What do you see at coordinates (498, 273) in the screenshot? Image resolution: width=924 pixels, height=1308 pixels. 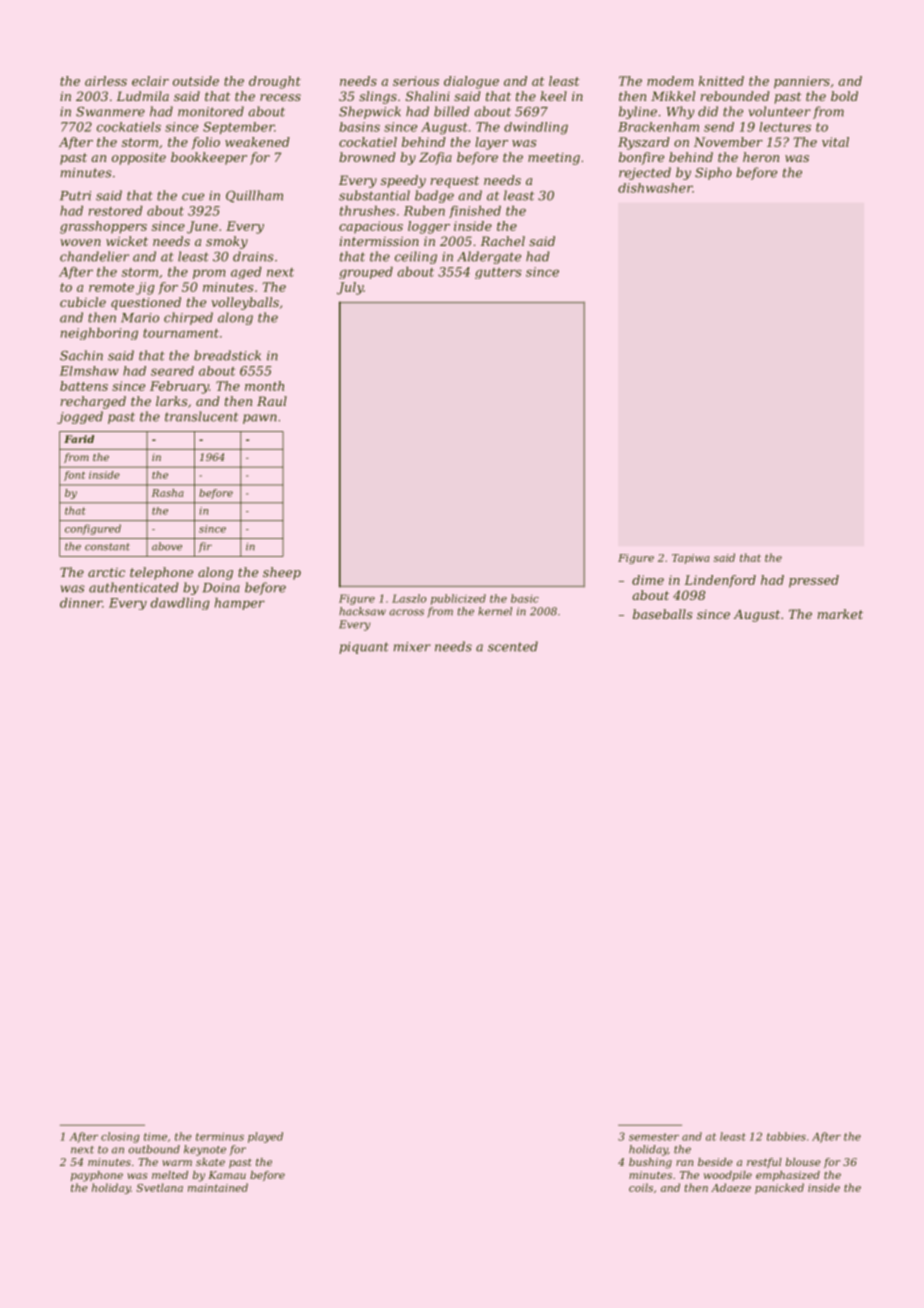 I see `gutters` at bounding box center [498, 273].
